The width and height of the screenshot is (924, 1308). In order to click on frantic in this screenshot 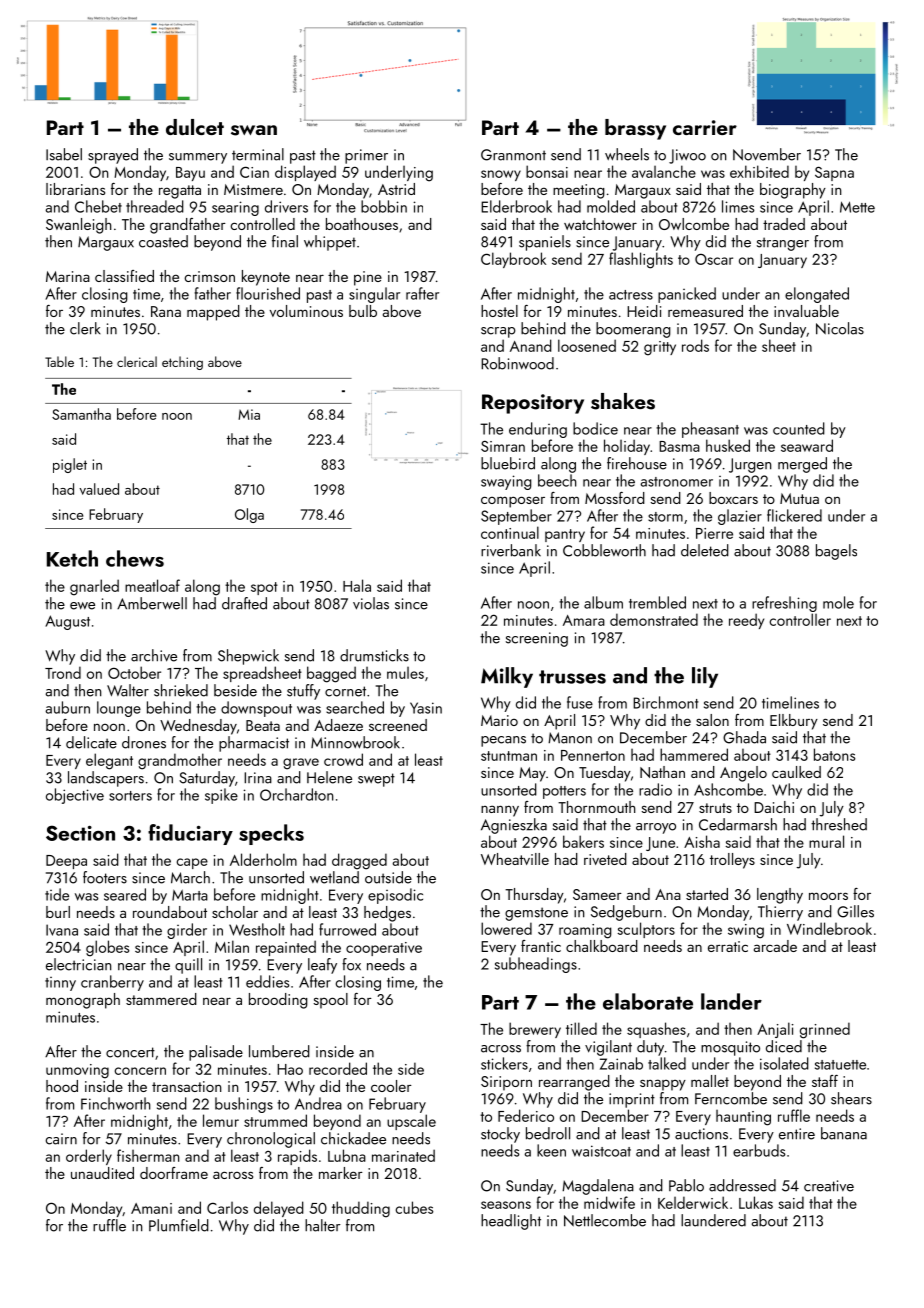, I will do `click(541, 946)`.
